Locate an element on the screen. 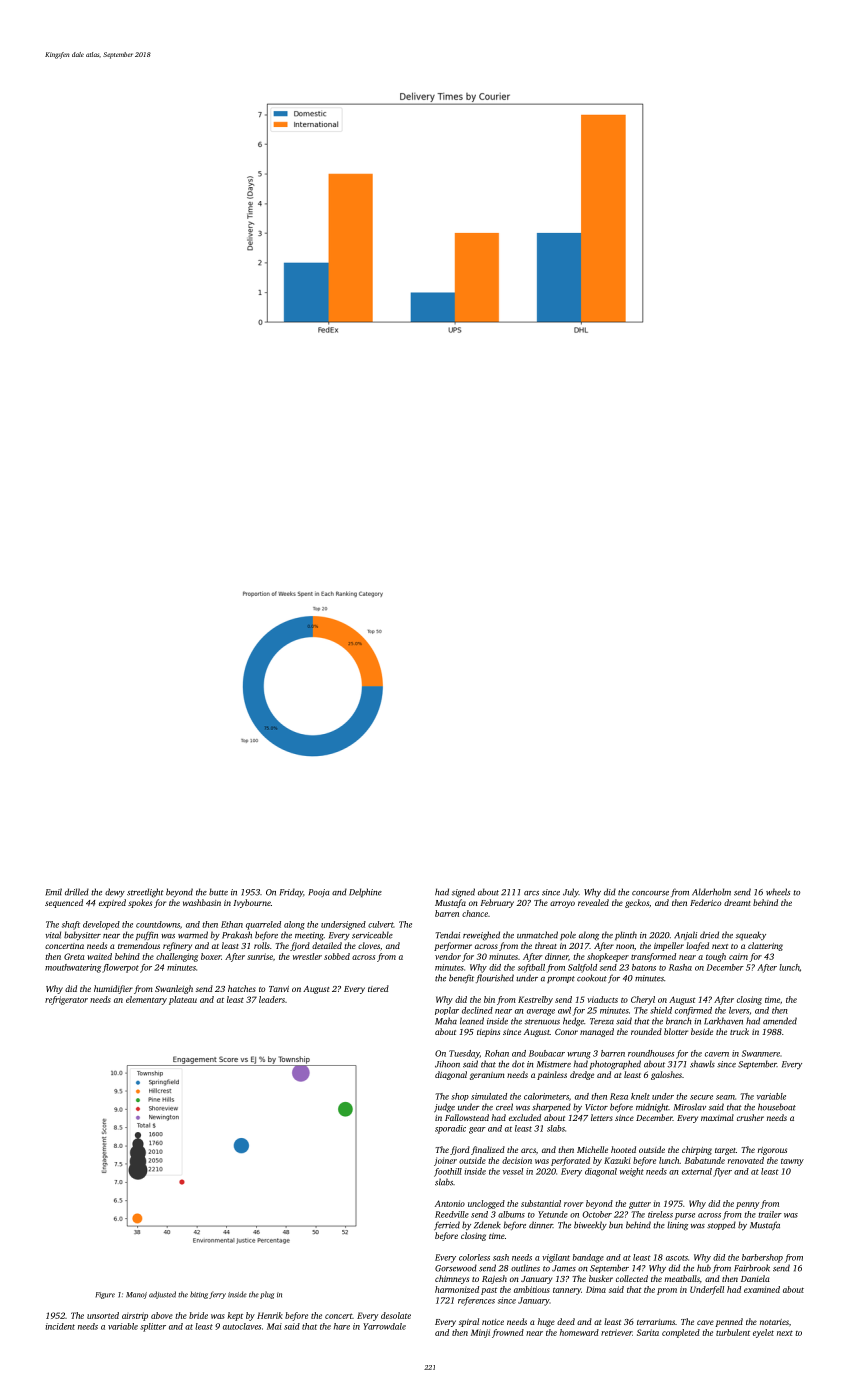  splitter is located at coordinates (153, 1327).
